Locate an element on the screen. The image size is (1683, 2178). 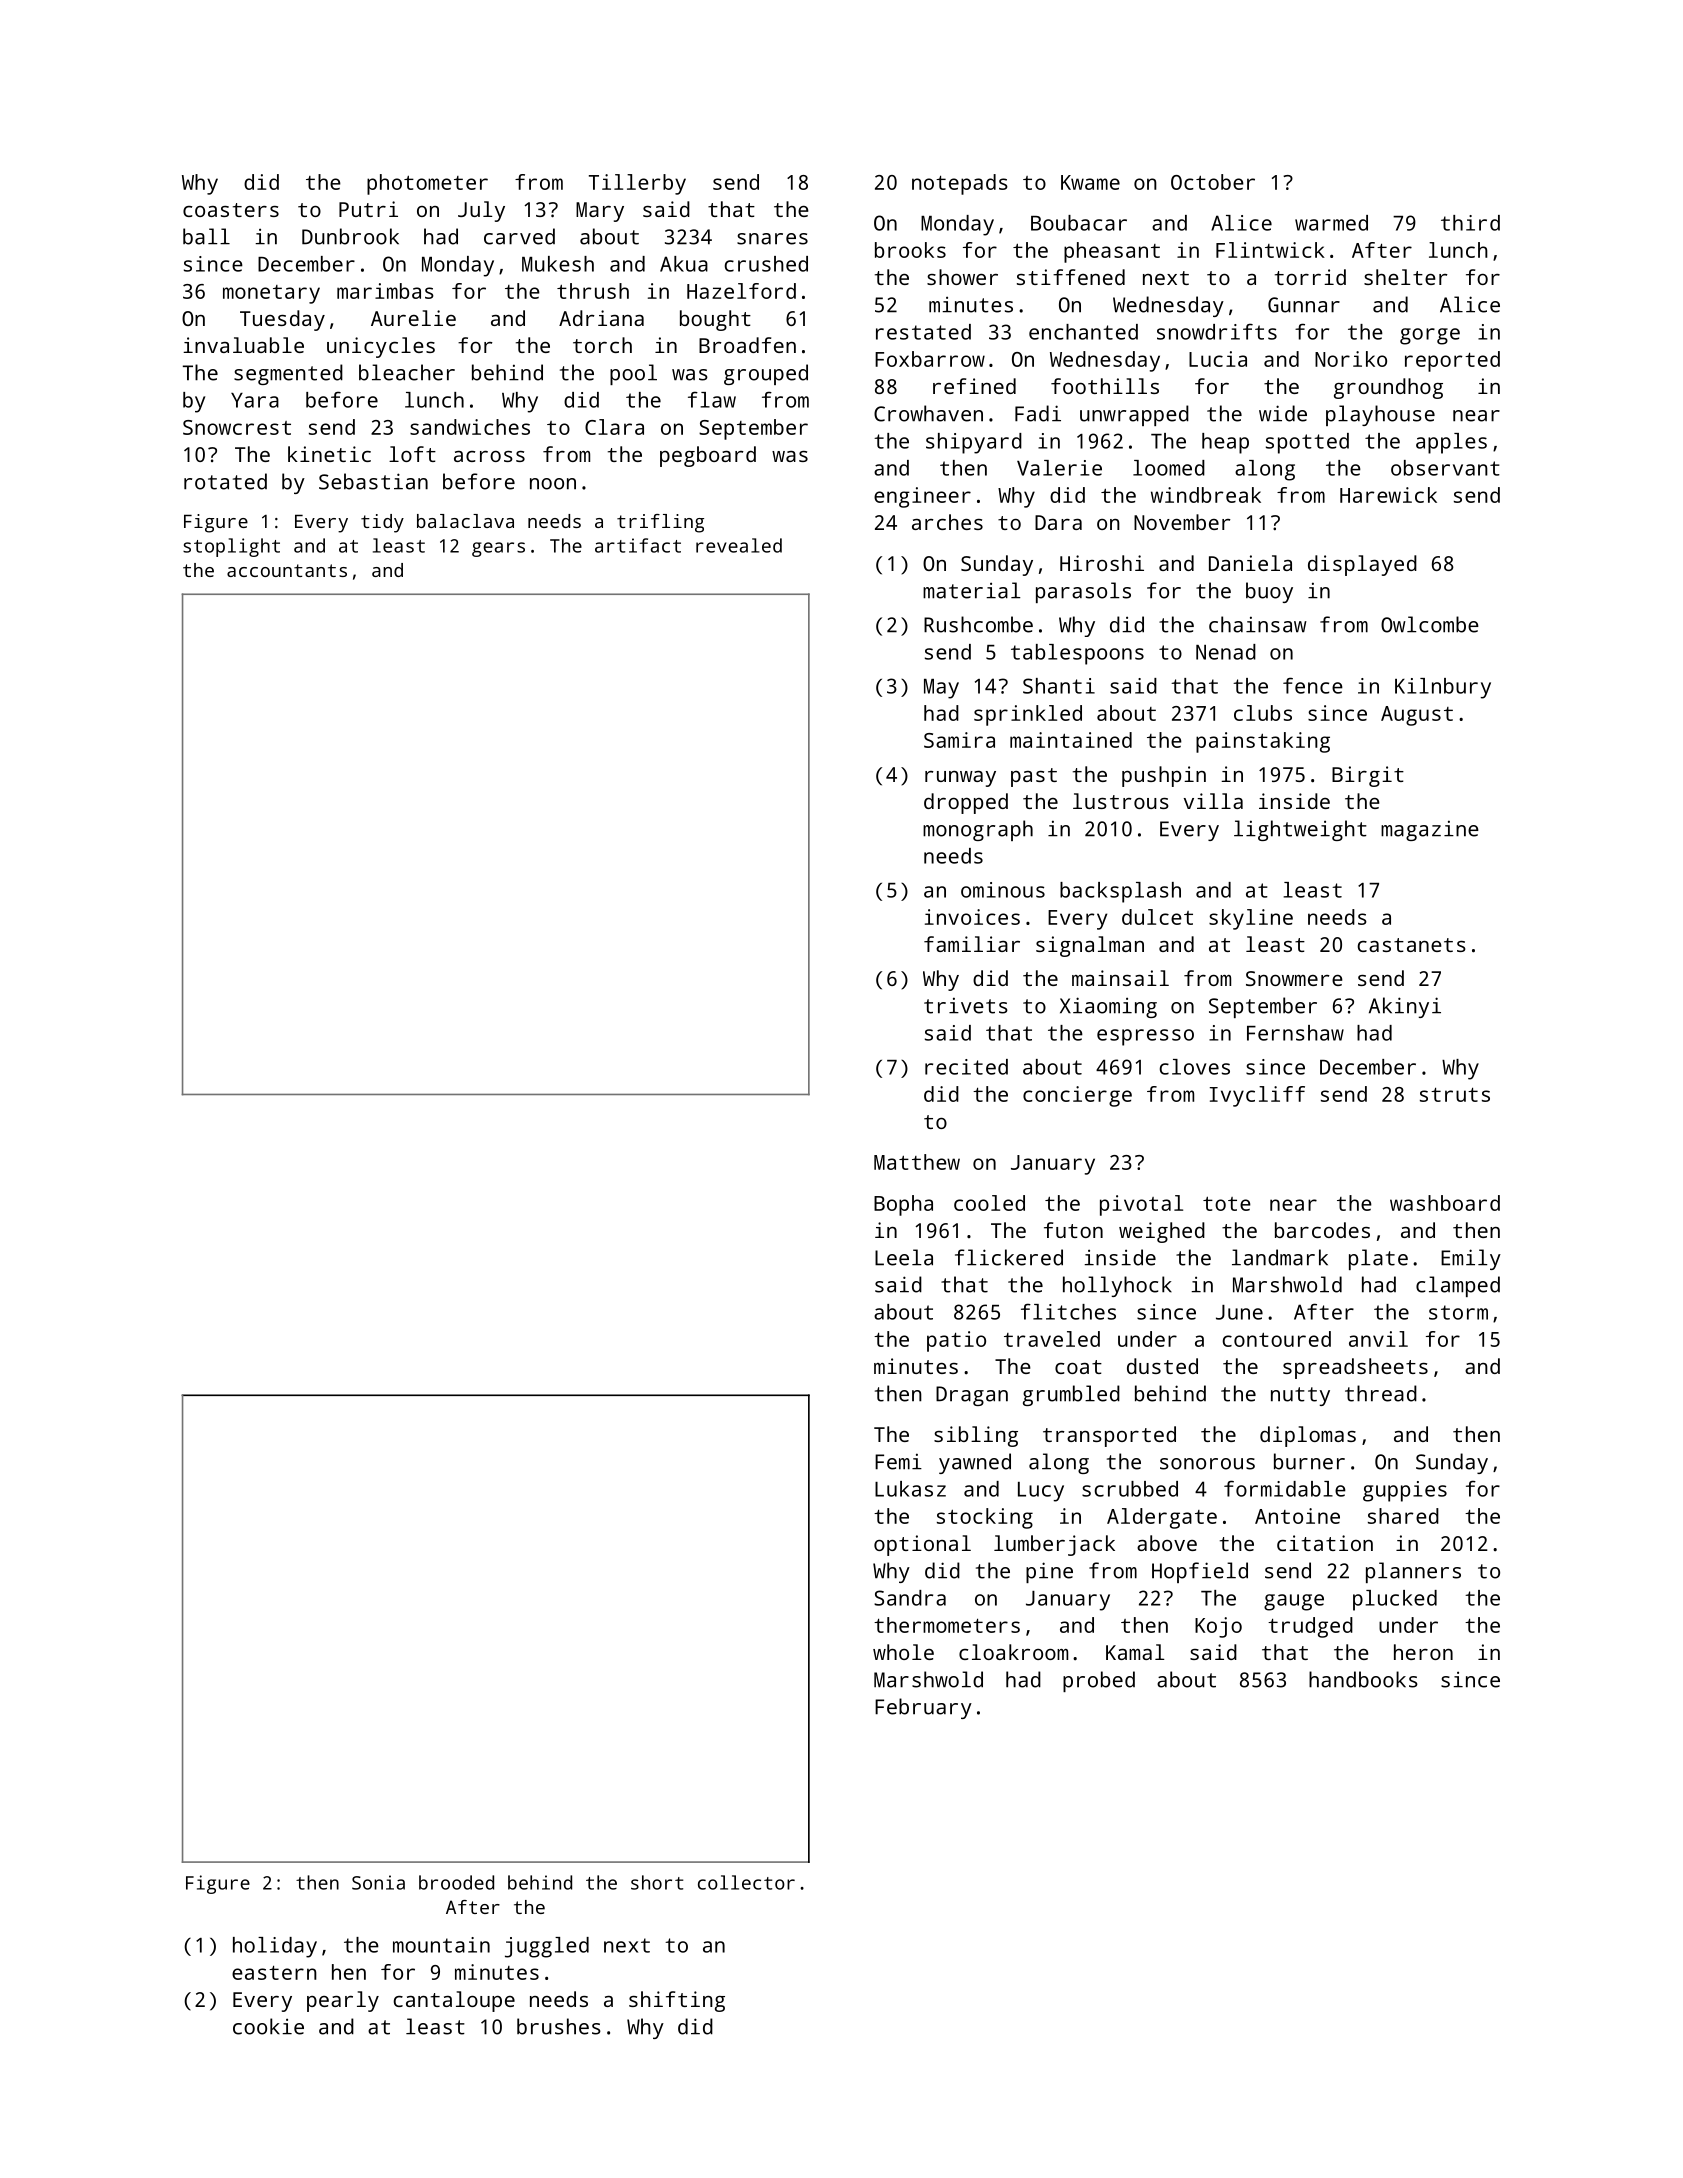
accountants is located at coordinates (287, 570).
